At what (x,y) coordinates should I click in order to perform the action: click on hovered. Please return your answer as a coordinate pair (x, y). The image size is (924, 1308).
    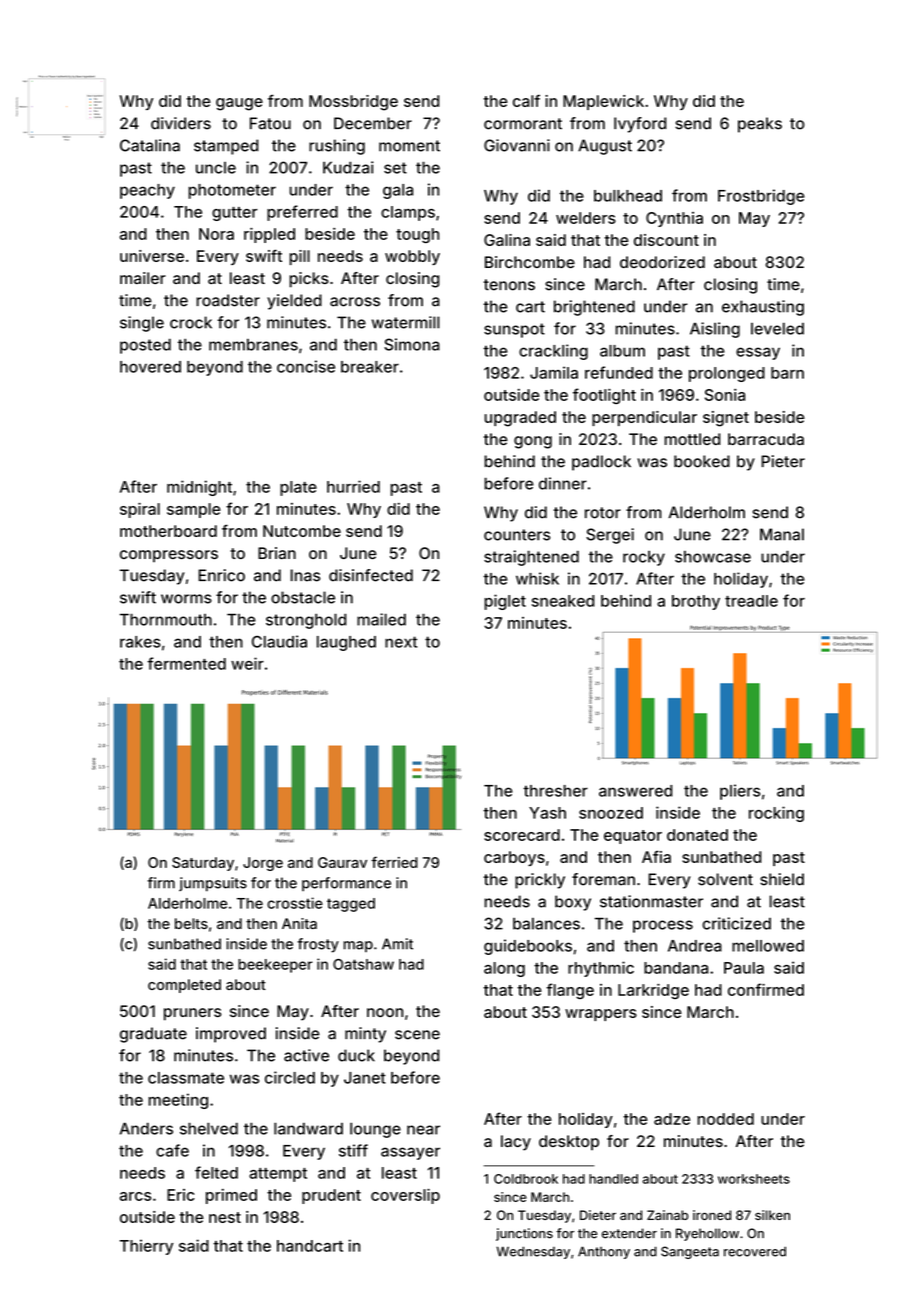
    Looking at the image, I should click on (150, 367).
